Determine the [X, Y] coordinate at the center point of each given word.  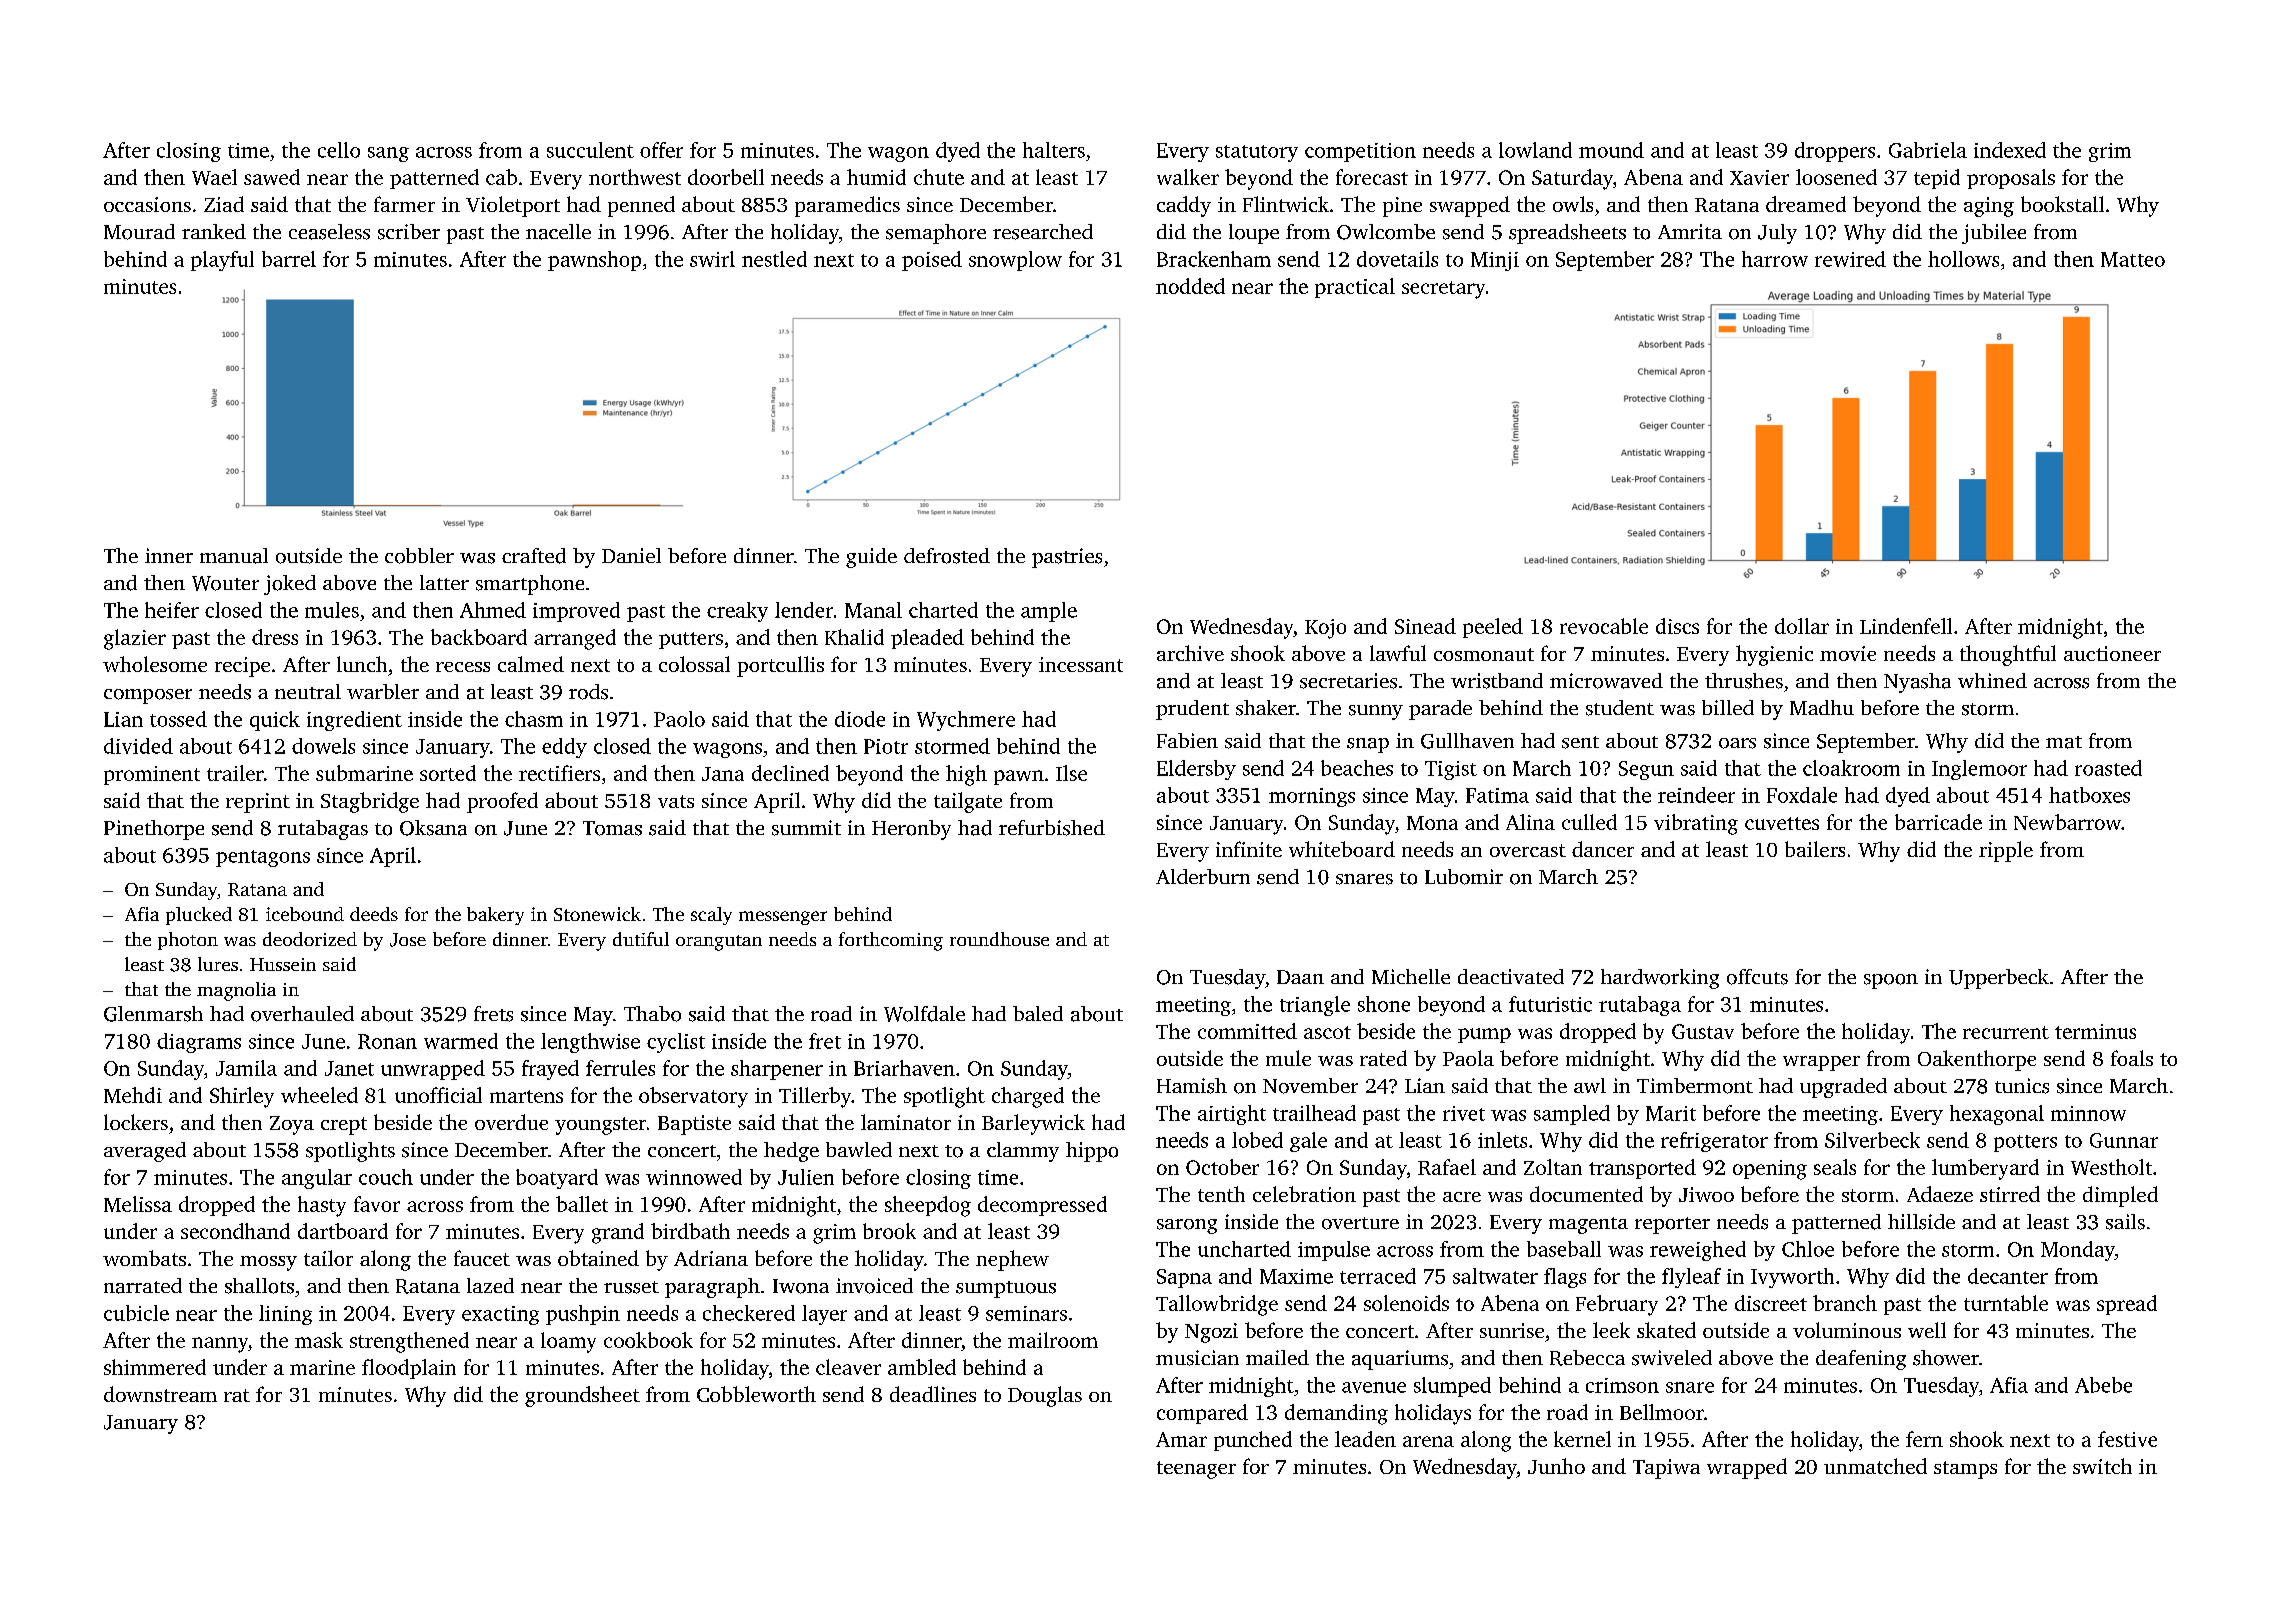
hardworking [1660, 979]
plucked [199, 916]
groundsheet [582, 1396]
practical [1355, 288]
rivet [1464, 1113]
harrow [1775, 259]
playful [222, 261]
